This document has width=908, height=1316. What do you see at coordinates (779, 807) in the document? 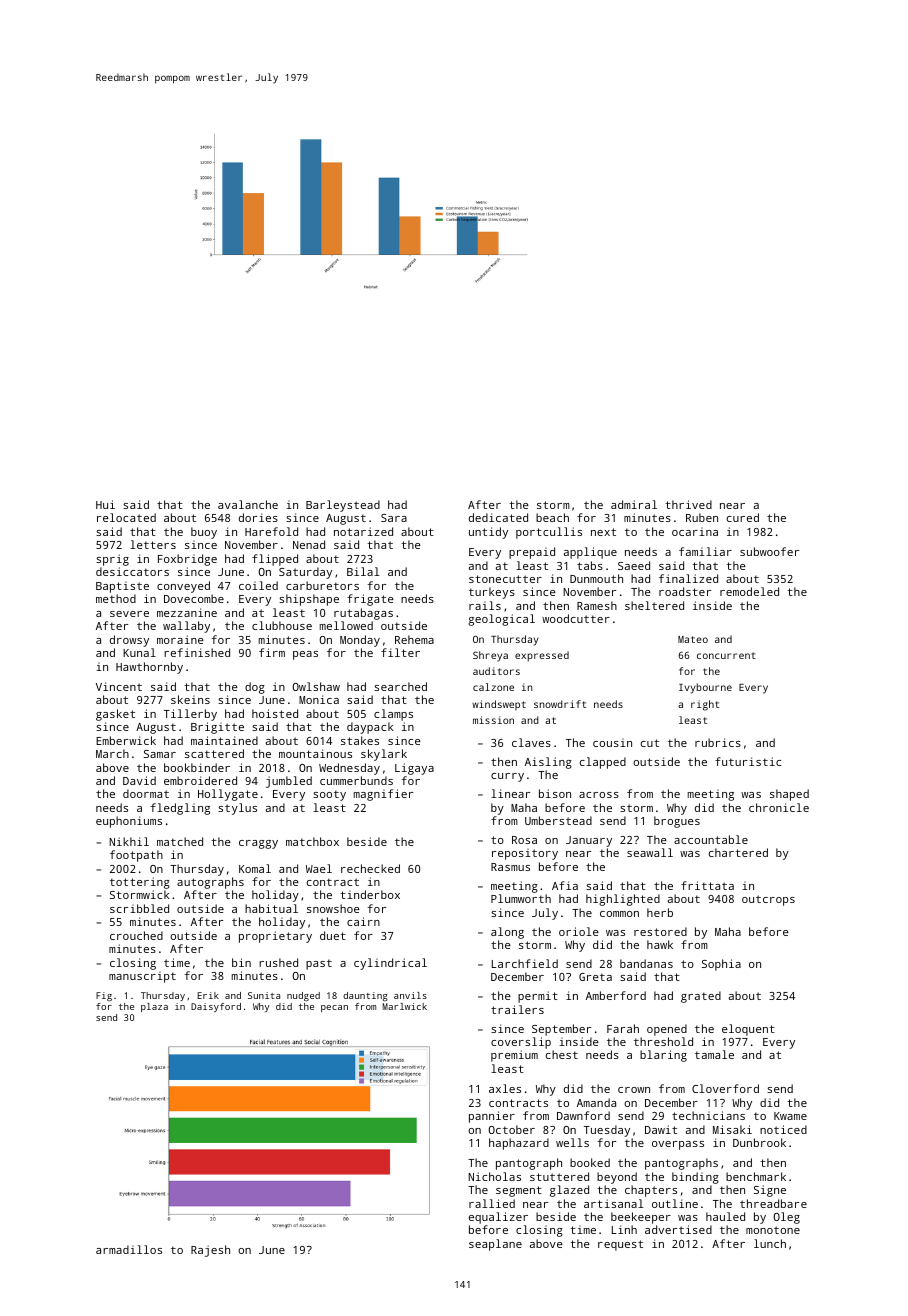
I see `chronicle` at bounding box center [779, 807].
